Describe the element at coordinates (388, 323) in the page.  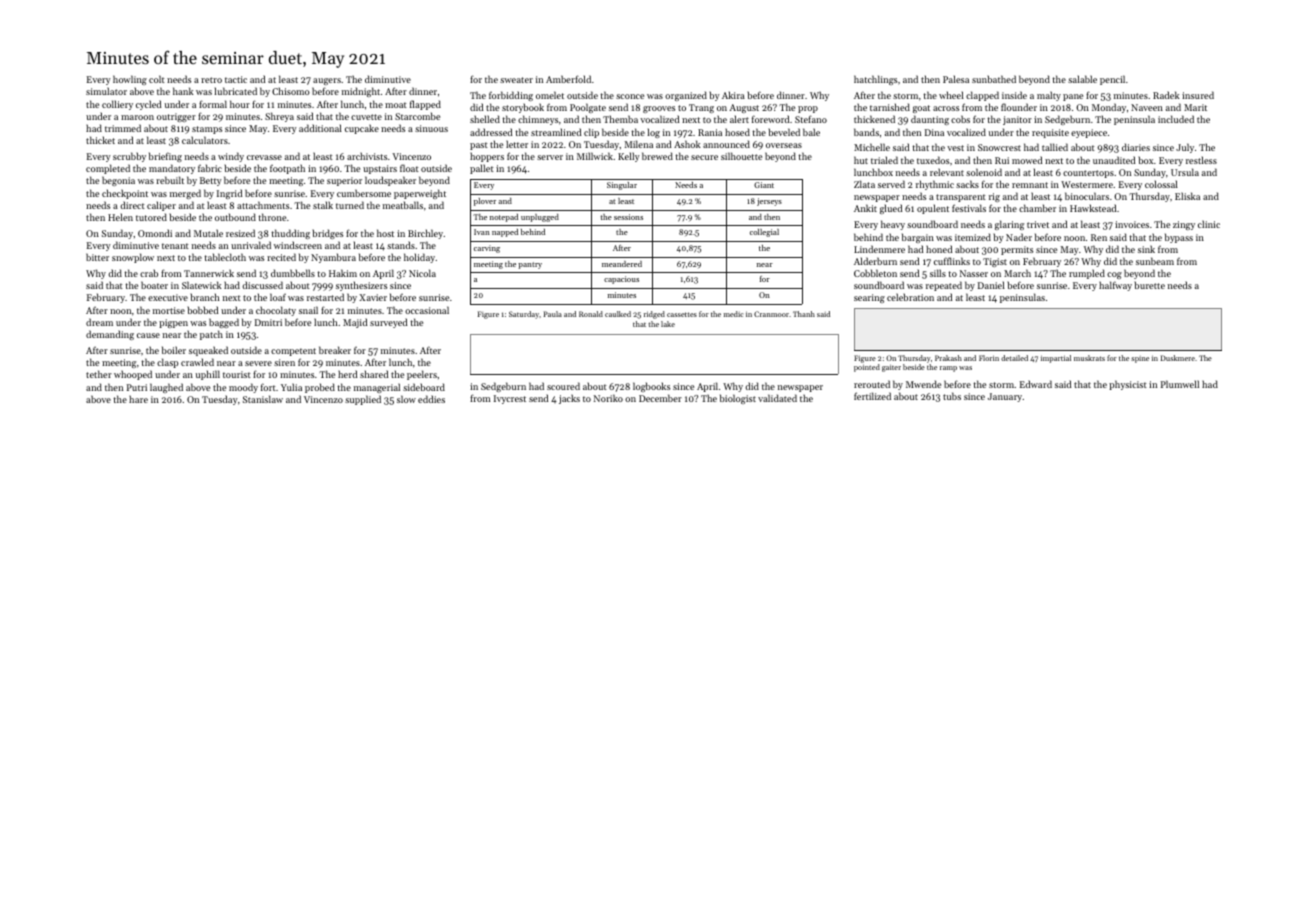
I see `surveyed` at that location.
